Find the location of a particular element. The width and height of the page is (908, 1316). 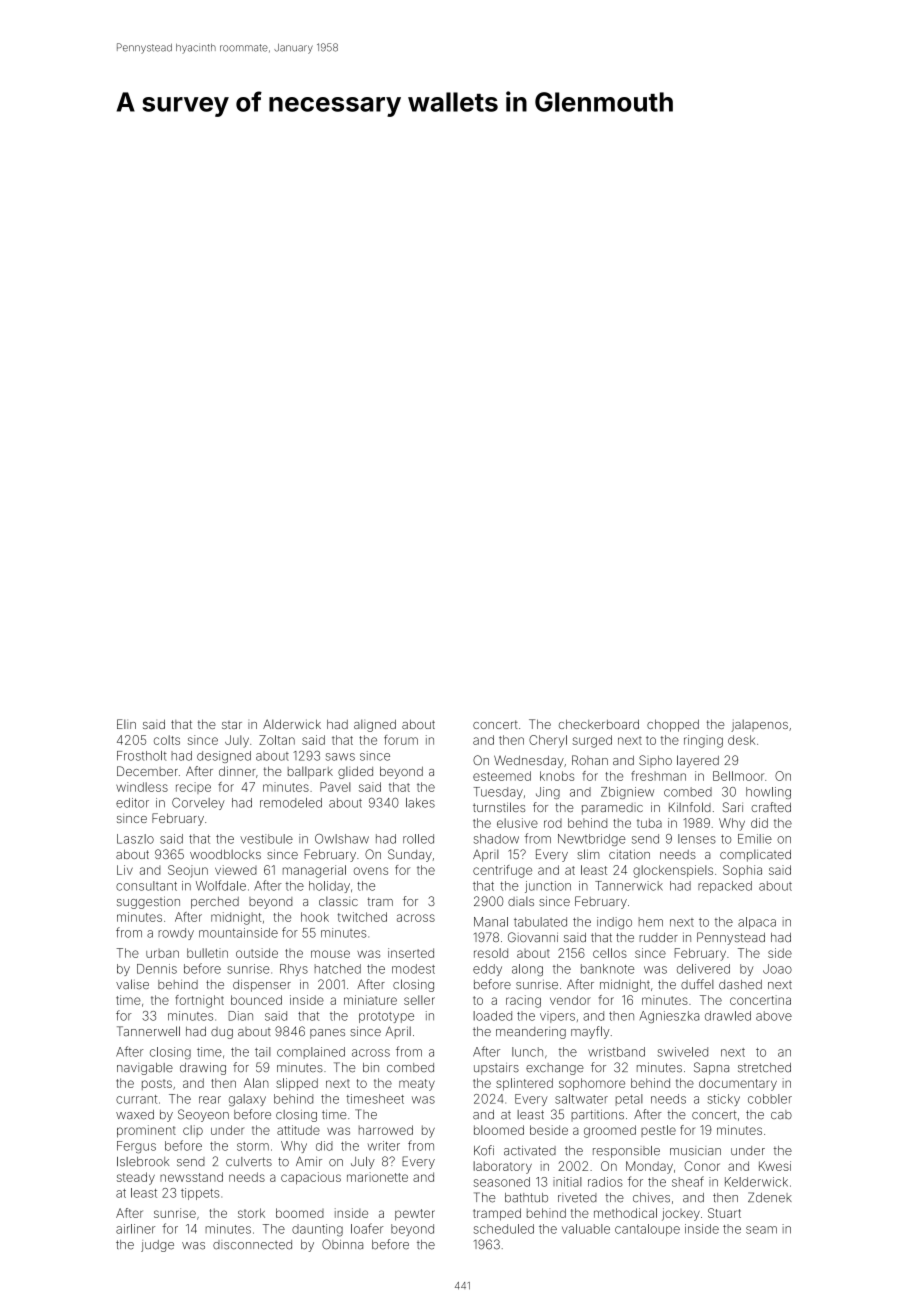

navigable is located at coordinates (145, 1069).
